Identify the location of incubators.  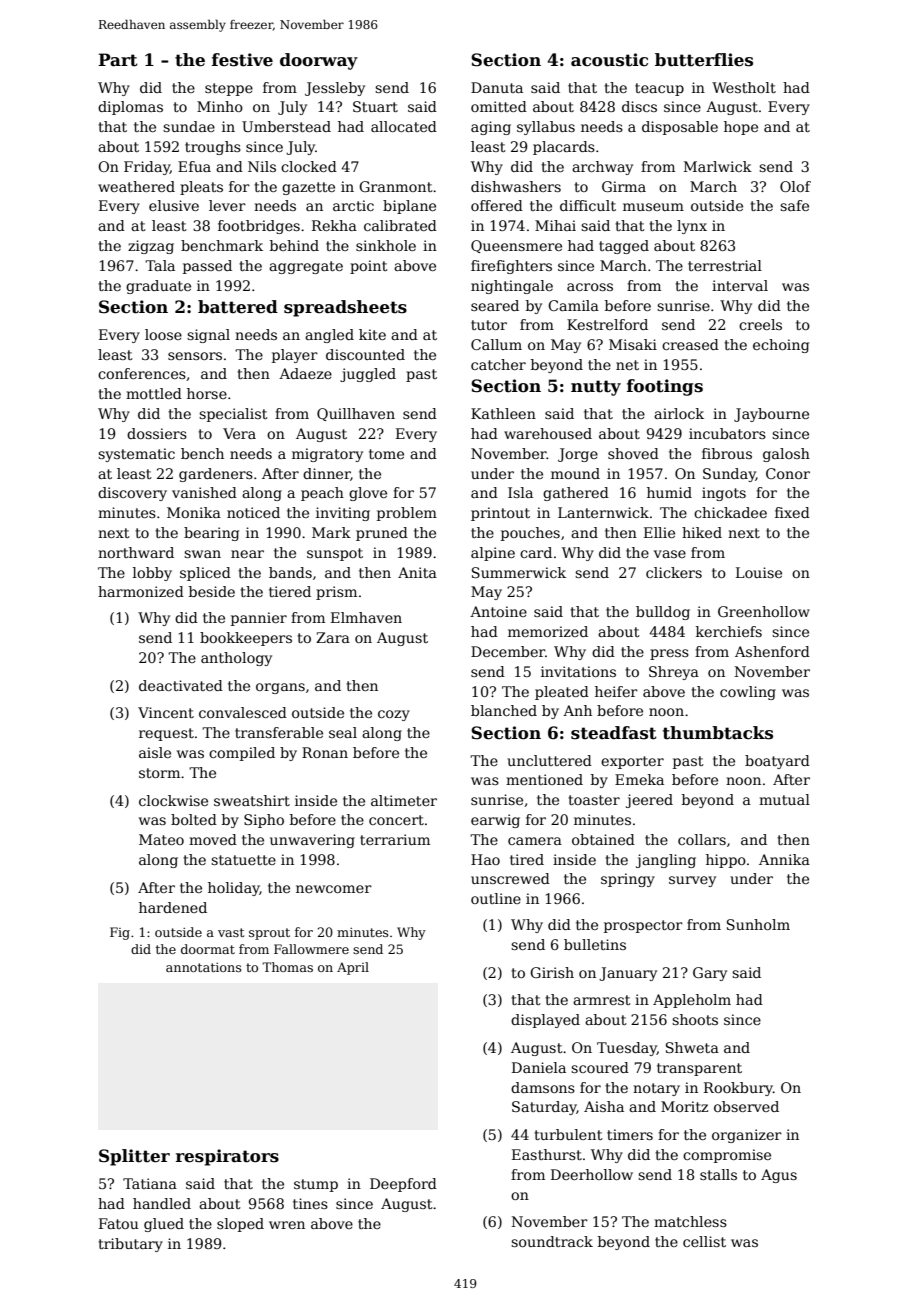
(727, 433).
